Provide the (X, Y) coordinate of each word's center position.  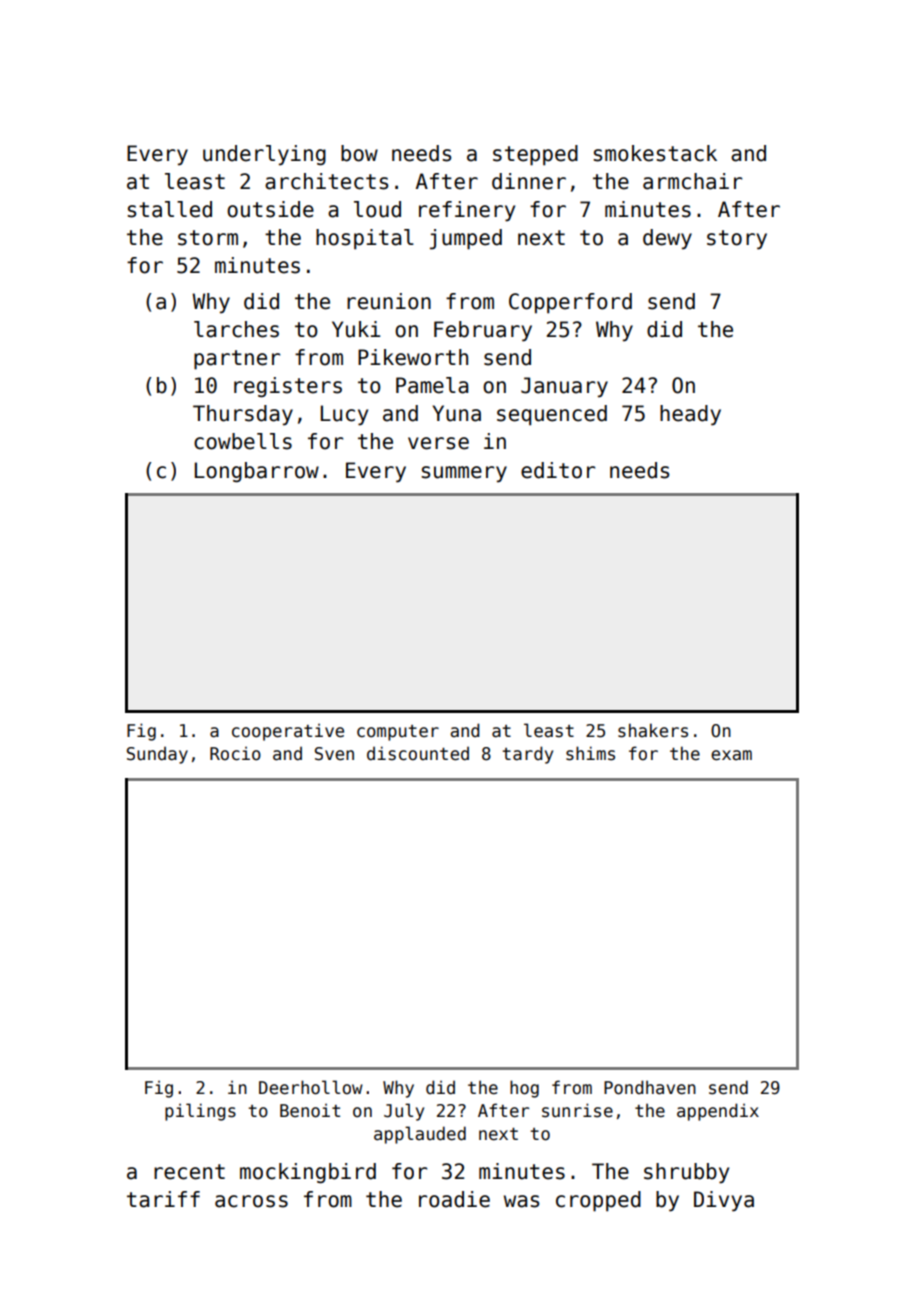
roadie (454, 1199)
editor (558, 470)
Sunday (157, 755)
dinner (529, 181)
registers (288, 387)
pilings (200, 1112)
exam (731, 755)
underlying (264, 155)
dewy (667, 239)
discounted (418, 753)
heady (690, 415)
